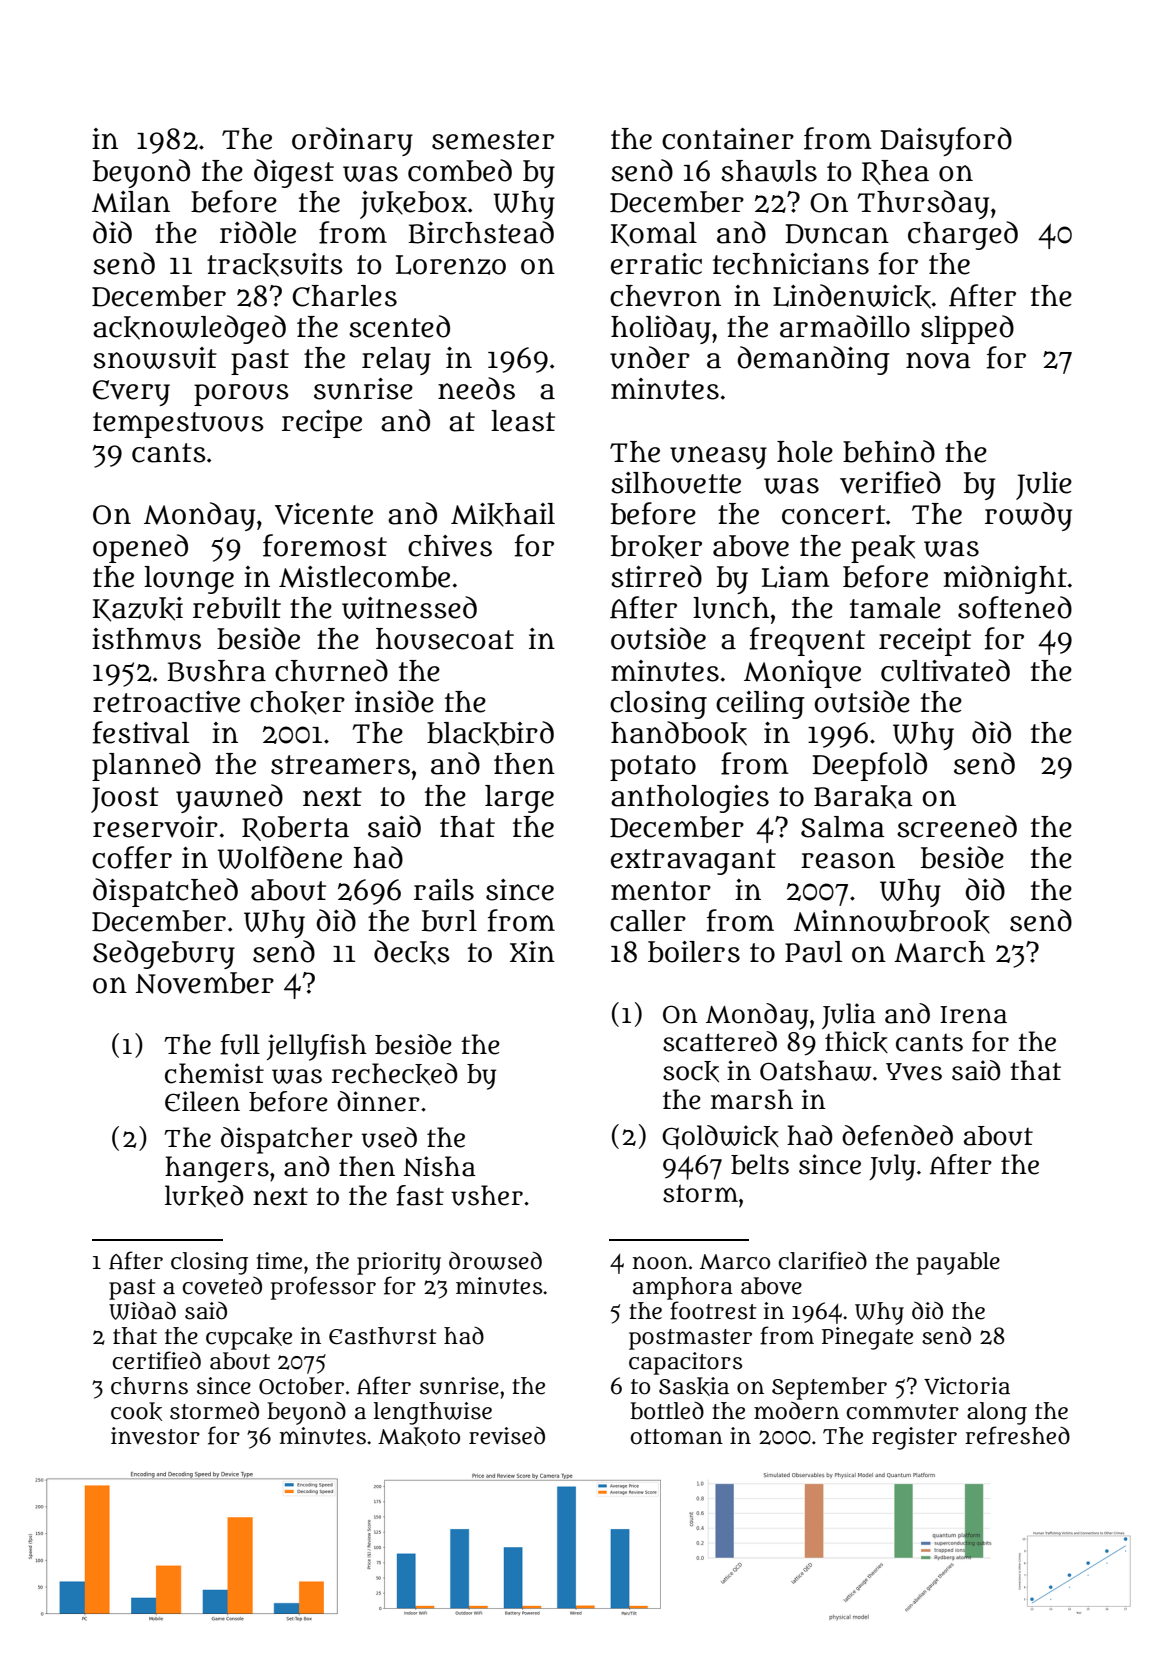  What do you see at coordinates (507, 1435) in the document?
I see `revised` at bounding box center [507, 1435].
